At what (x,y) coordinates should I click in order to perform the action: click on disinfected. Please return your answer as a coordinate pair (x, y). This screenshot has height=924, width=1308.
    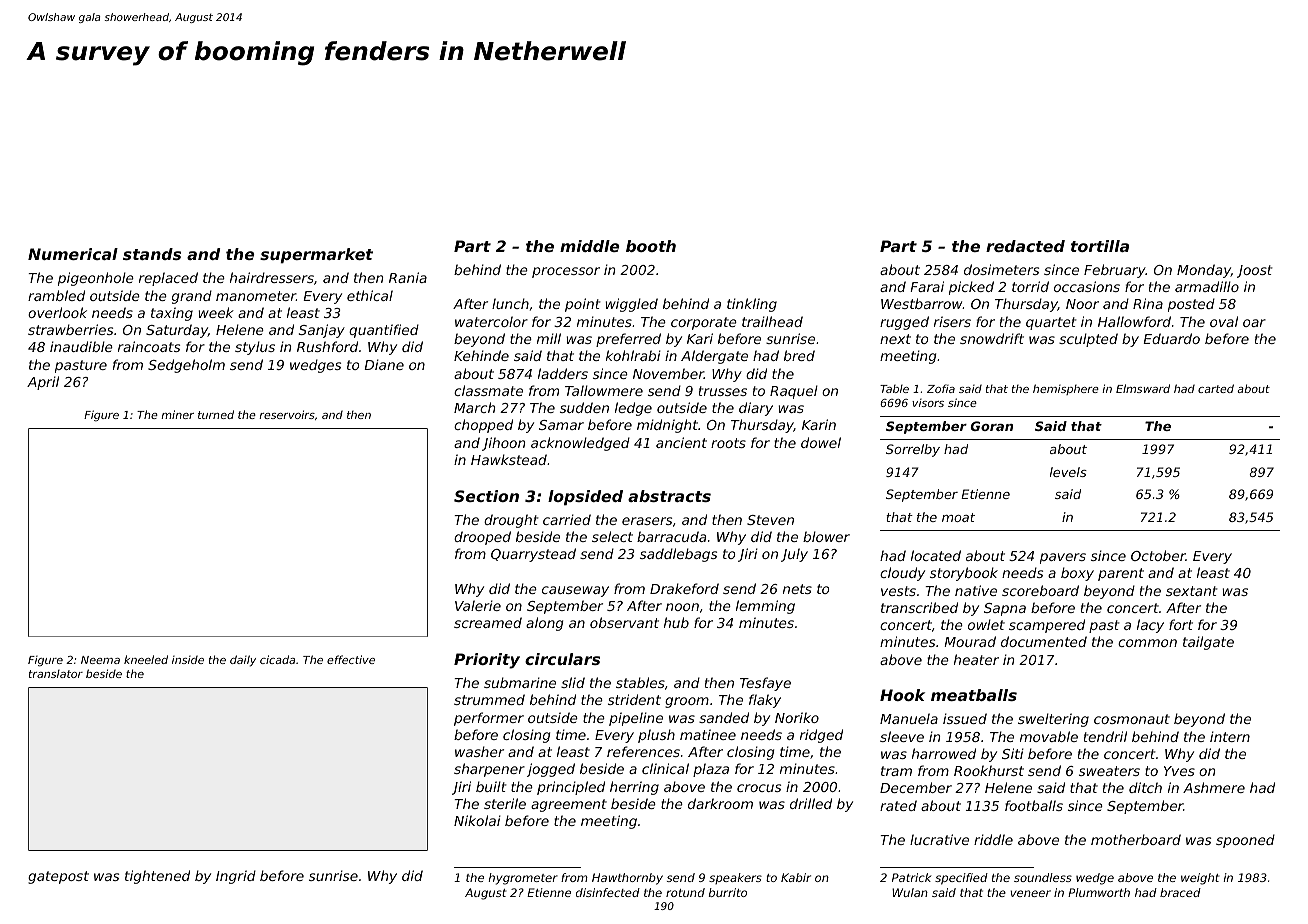
    Looking at the image, I should click on (608, 892).
